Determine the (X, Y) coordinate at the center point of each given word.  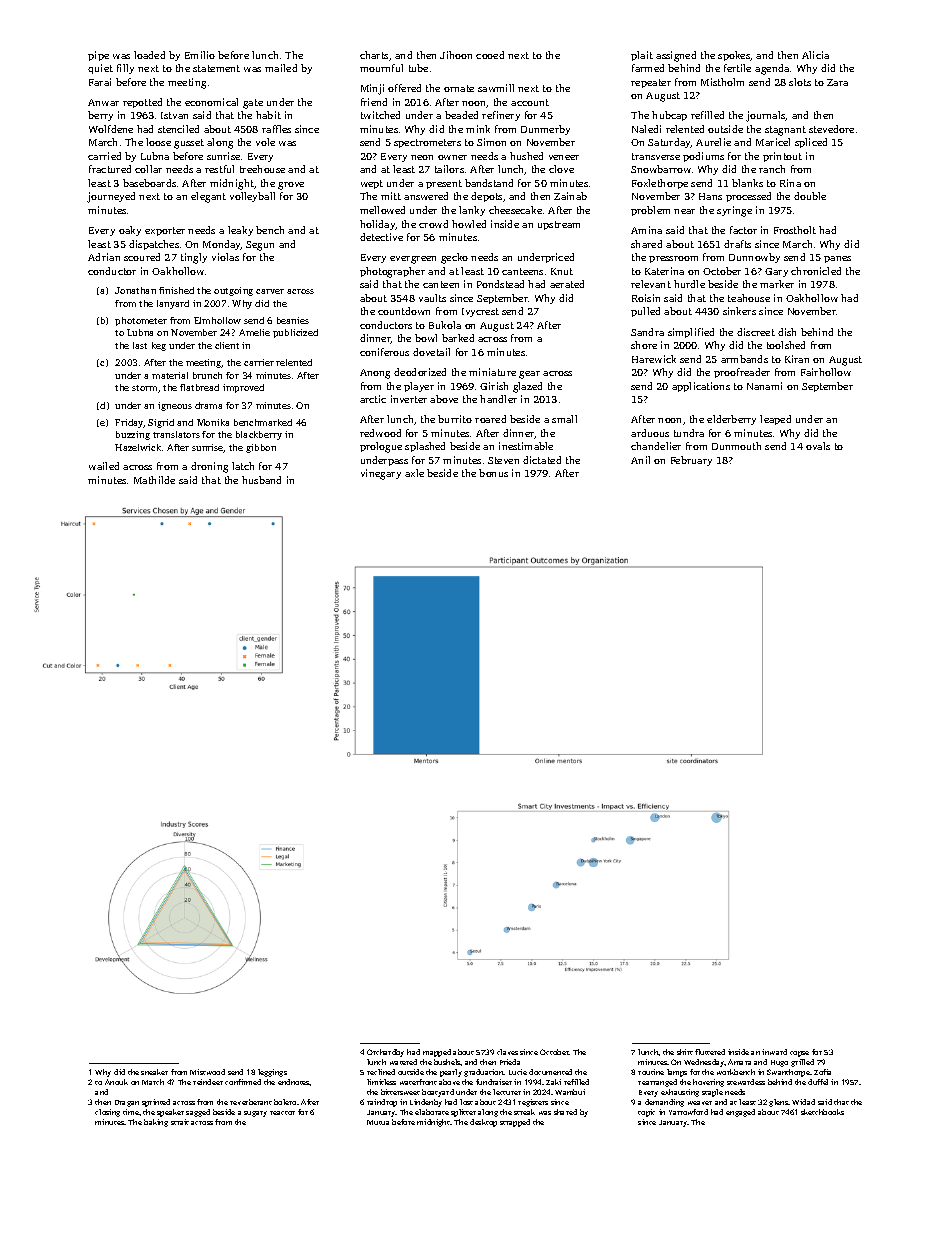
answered (426, 196)
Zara (837, 82)
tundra (689, 433)
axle (414, 473)
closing (107, 1113)
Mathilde (154, 480)
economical (211, 102)
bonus (493, 473)
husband (261, 480)
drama (208, 405)
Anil (640, 460)
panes (837, 259)
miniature (492, 372)
